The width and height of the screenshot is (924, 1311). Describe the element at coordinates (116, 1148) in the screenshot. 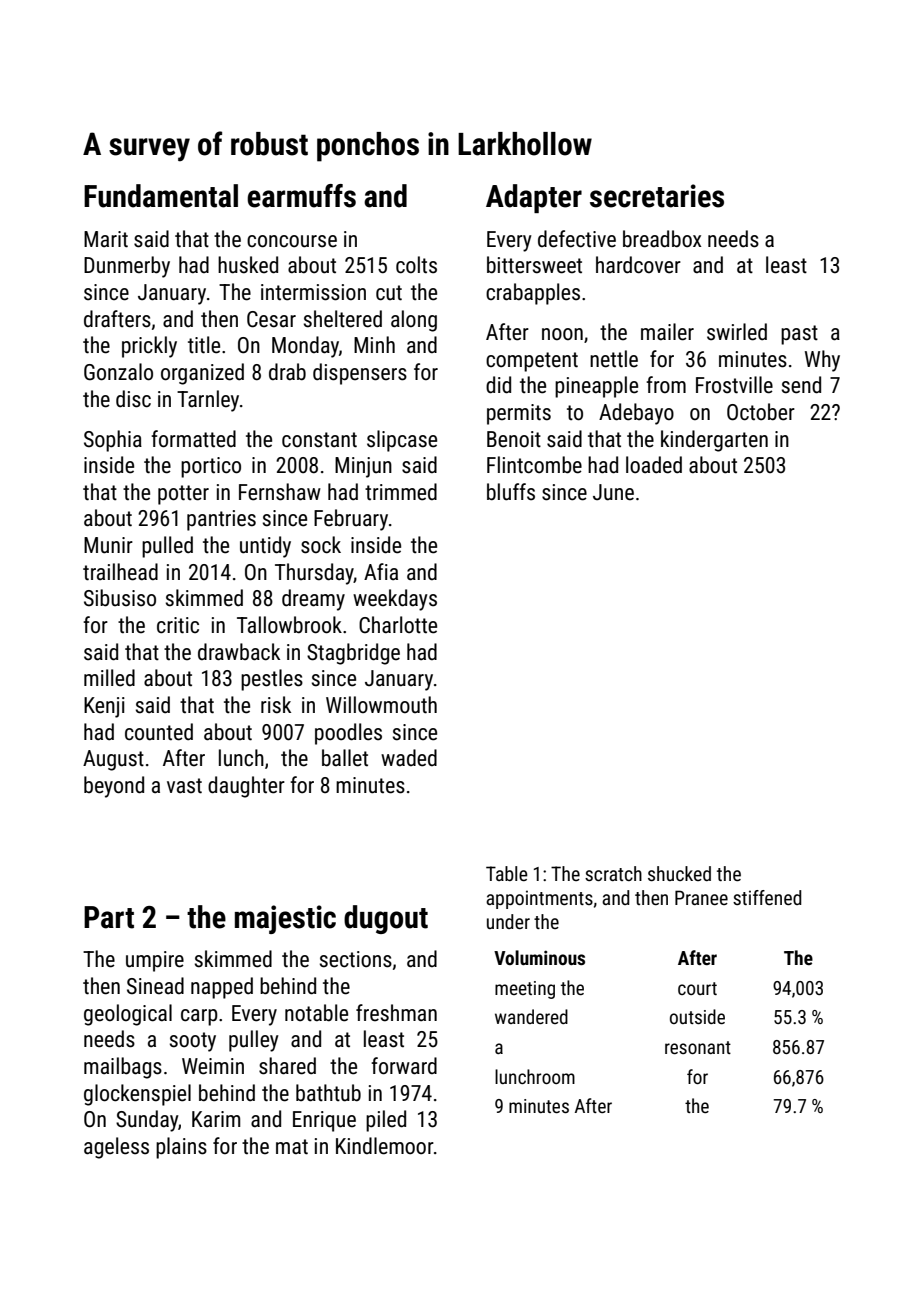

I see `ageless` at that location.
